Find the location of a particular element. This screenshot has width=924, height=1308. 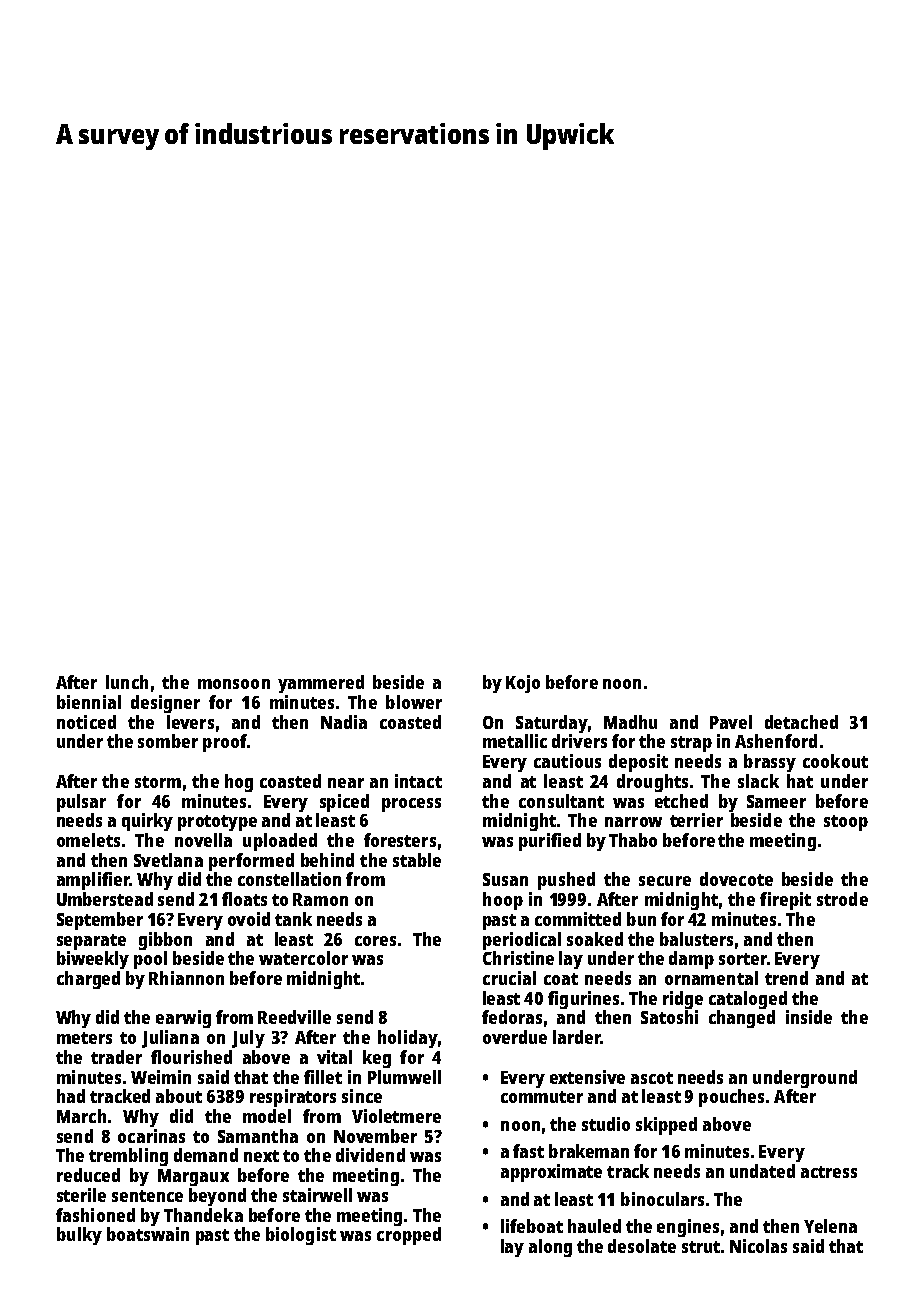

along is located at coordinates (550, 1248).
